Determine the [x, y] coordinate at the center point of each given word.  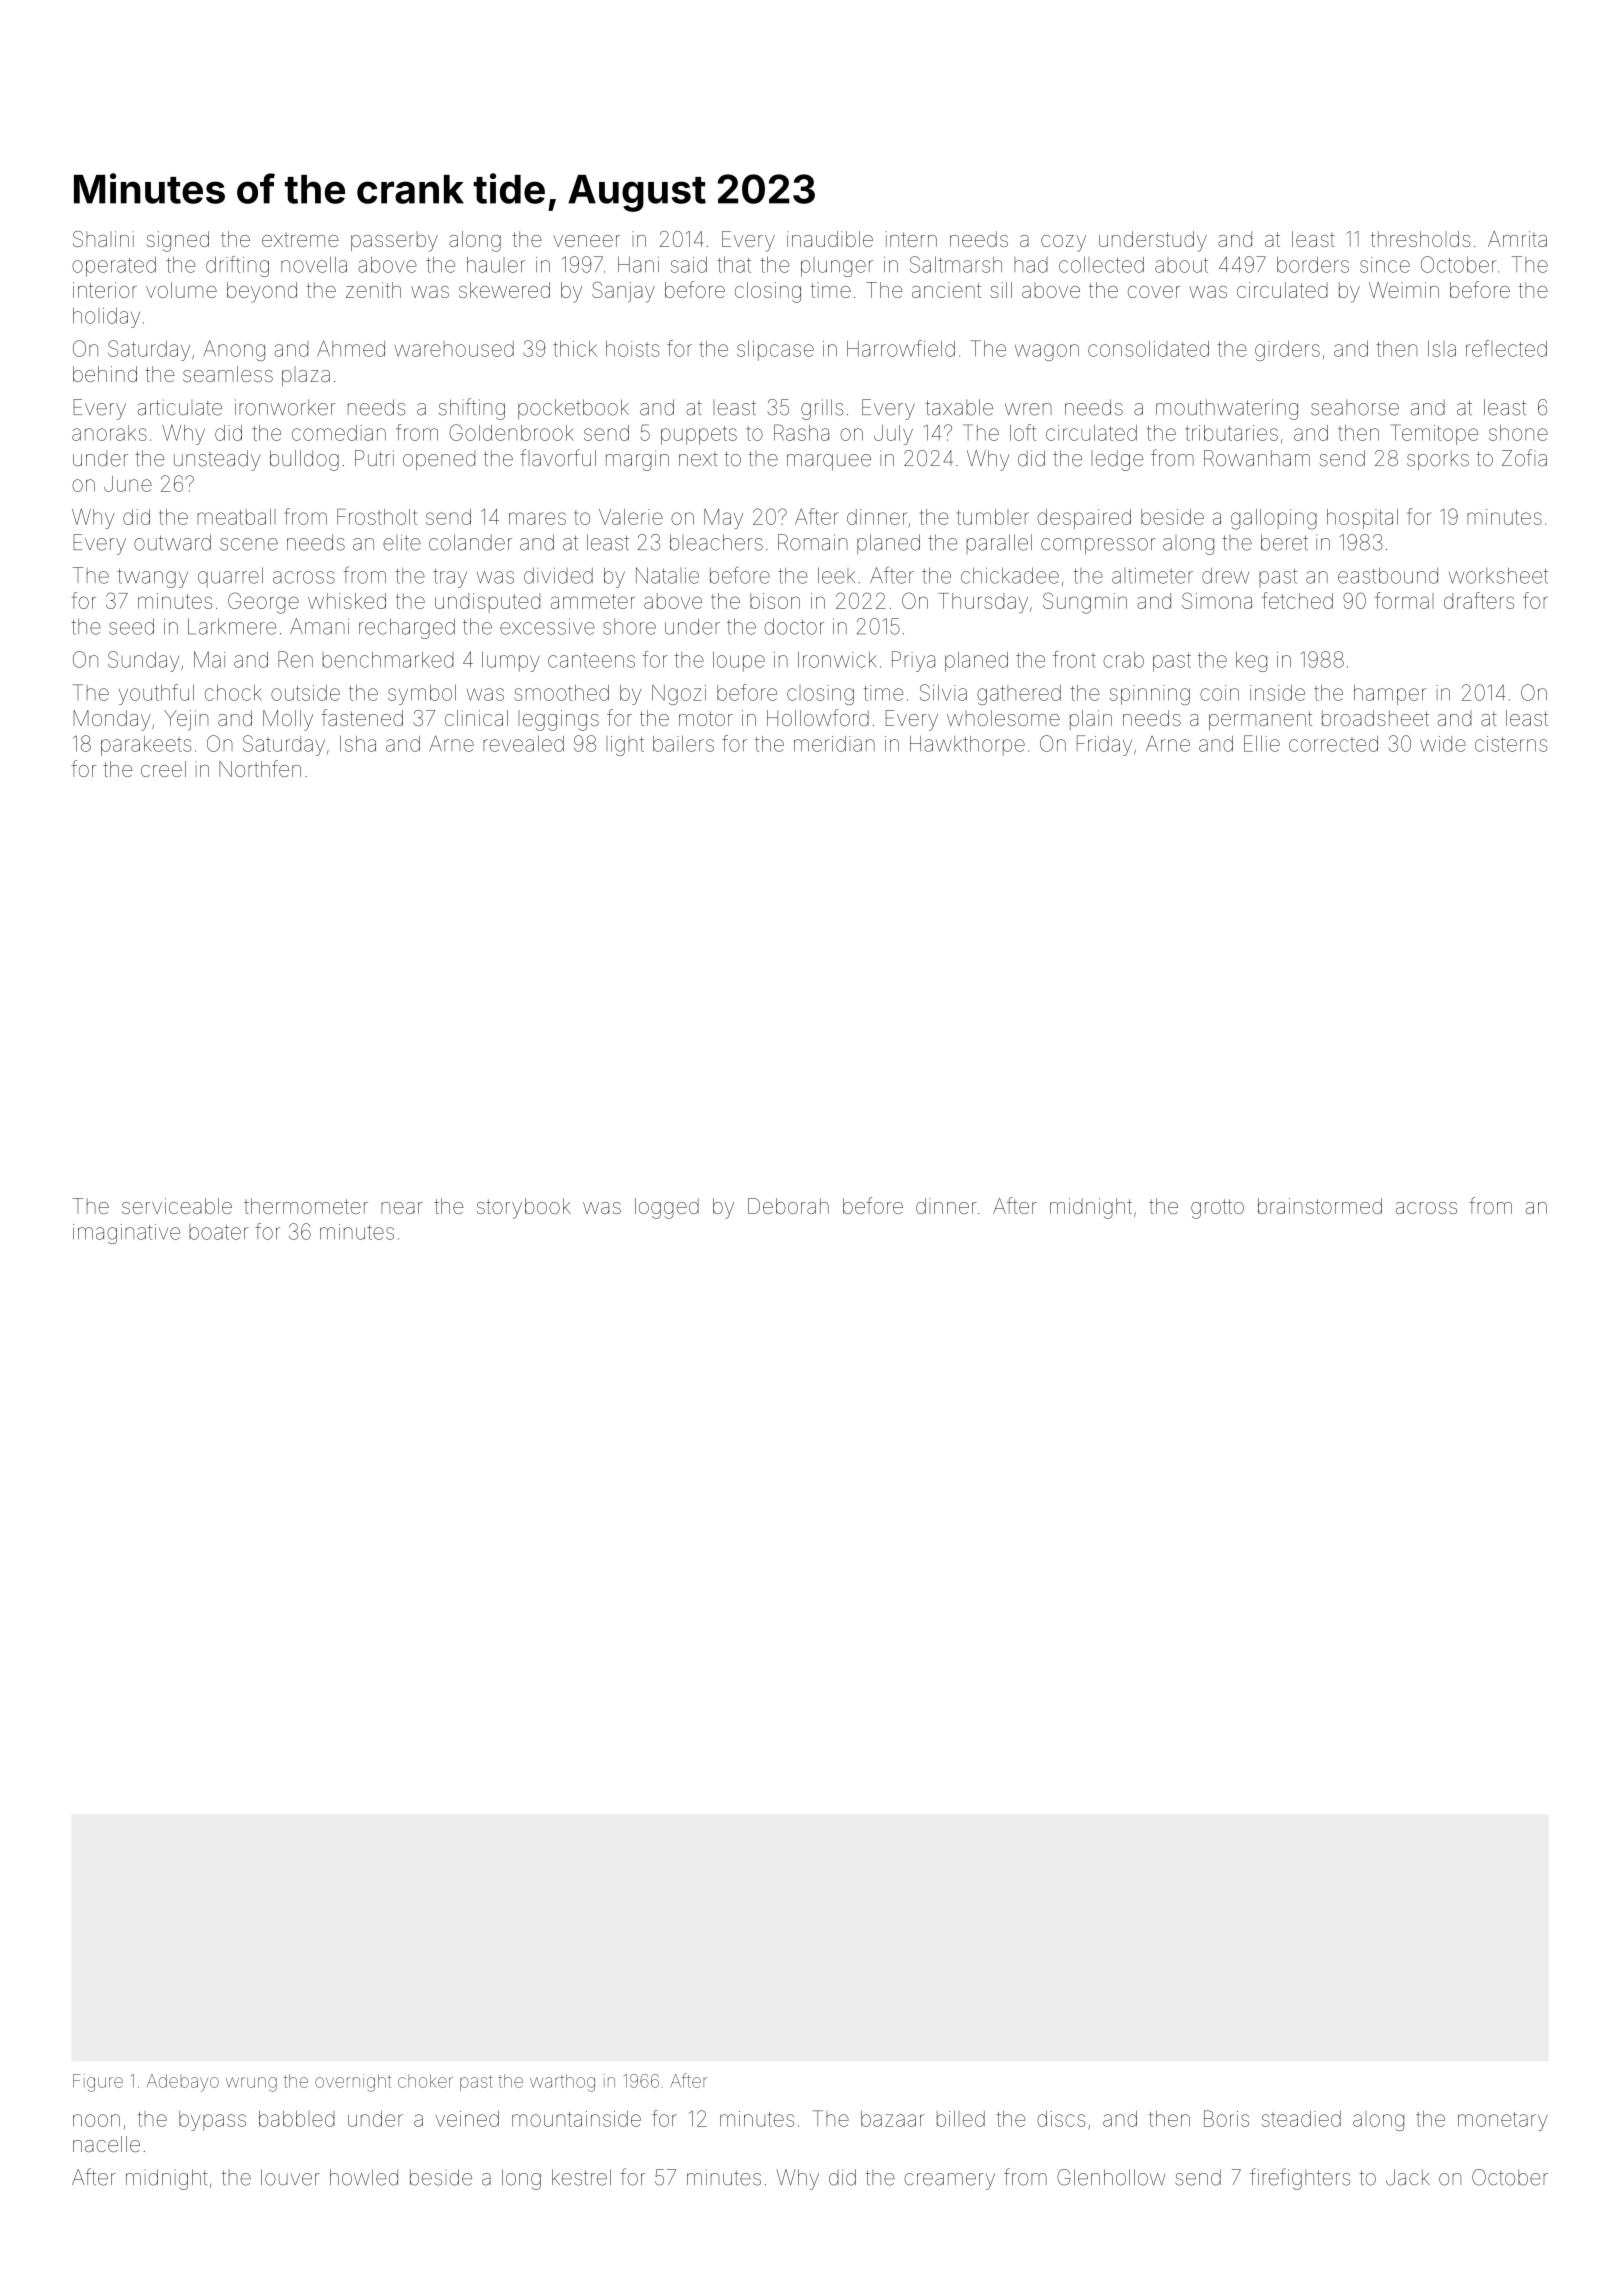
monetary [1503, 2121]
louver [290, 2177]
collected [1101, 264]
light [625, 746]
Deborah [788, 1206]
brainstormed [1320, 1206]
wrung [251, 2084]
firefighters [1300, 2179]
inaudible [830, 239]
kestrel [581, 2177]
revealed [523, 743]
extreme [300, 240]
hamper [1390, 695]
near [402, 1208]
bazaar [892, 2119]
